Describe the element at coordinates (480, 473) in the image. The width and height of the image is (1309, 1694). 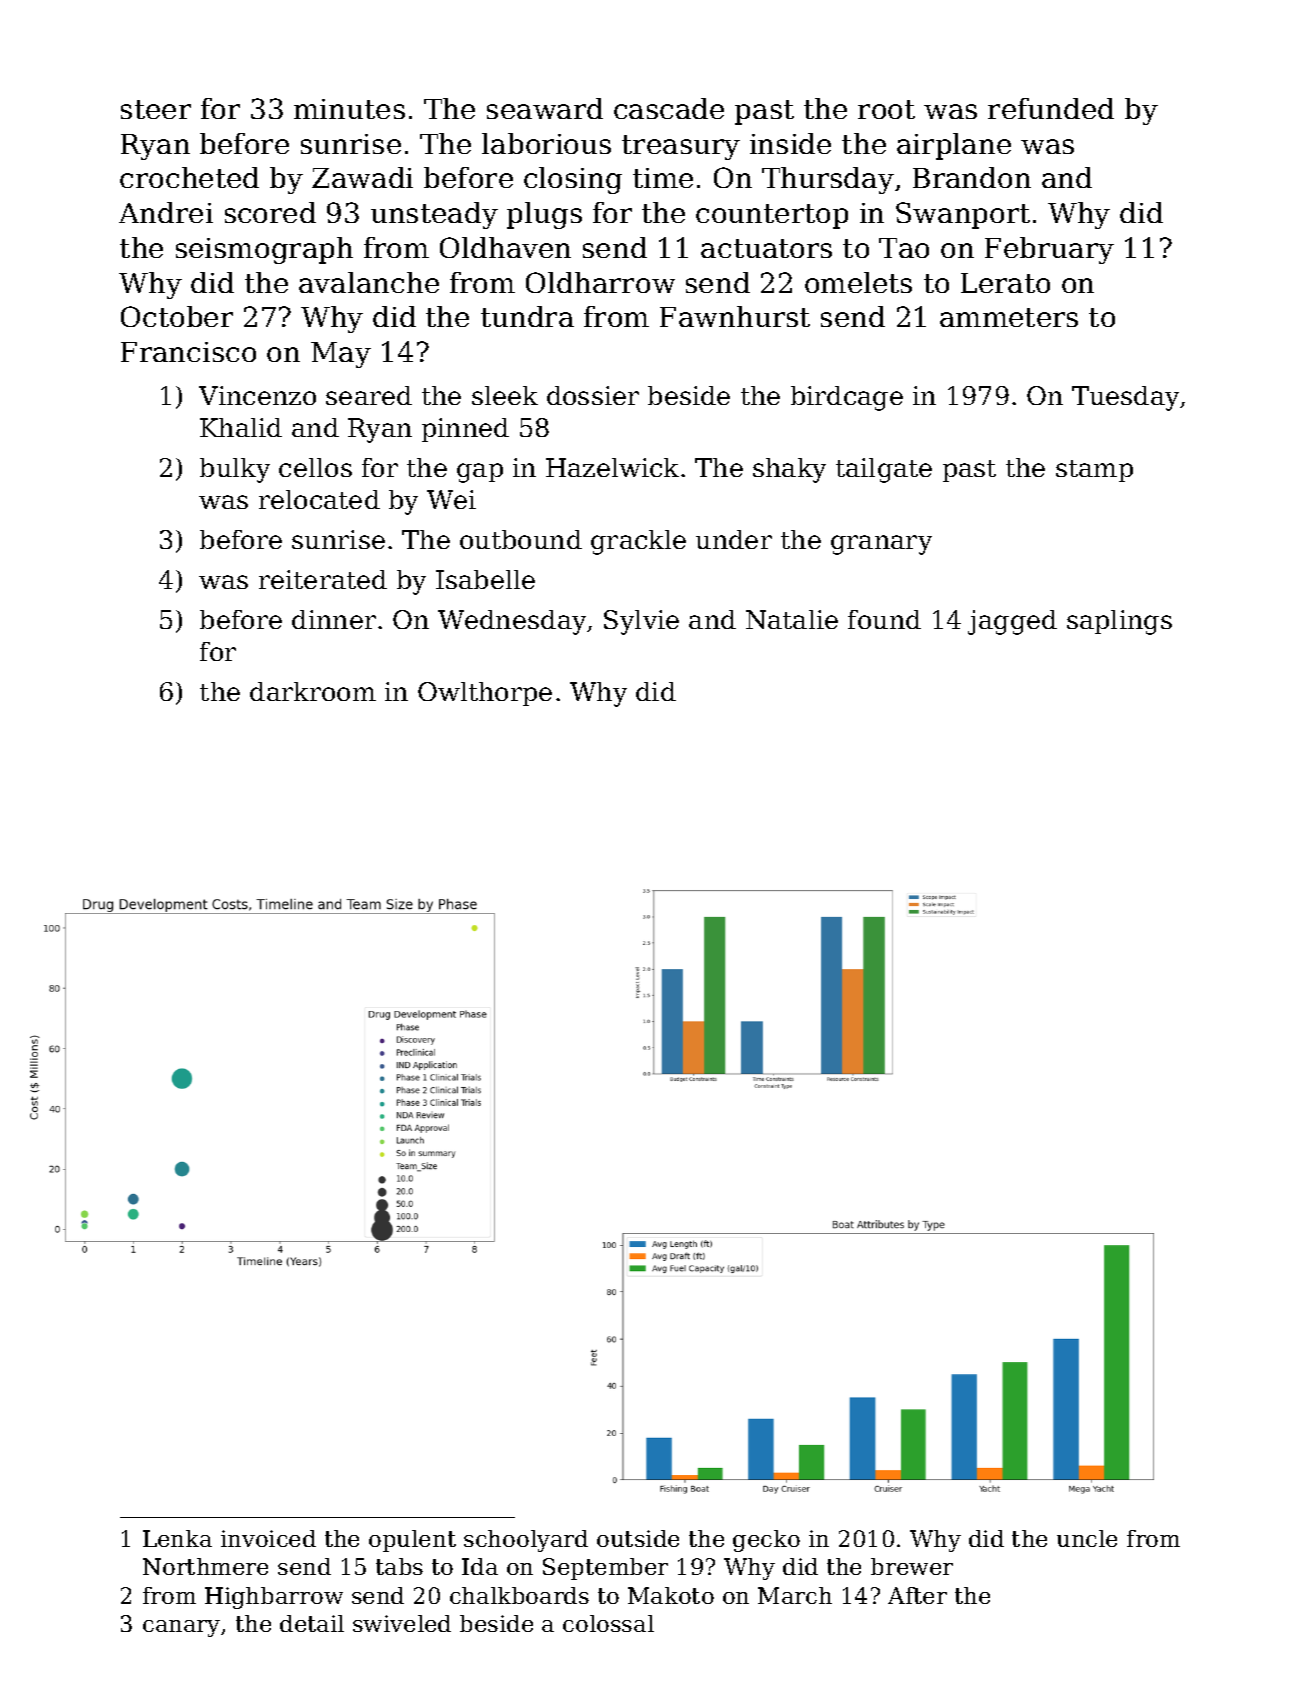
I see `gap` at that location.
